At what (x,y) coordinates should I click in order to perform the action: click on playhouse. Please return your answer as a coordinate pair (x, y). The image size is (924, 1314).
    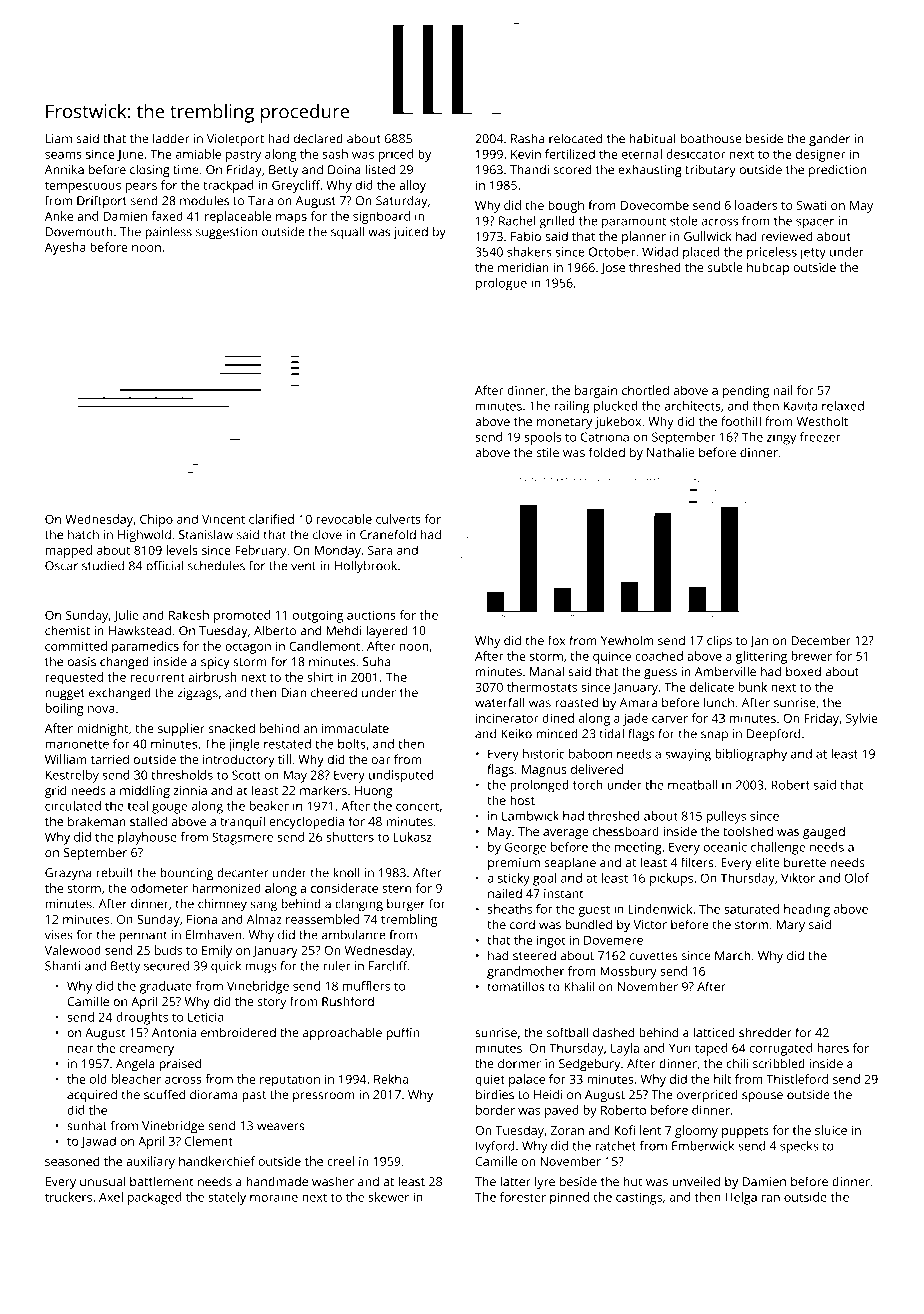
    Looking at the image, I should click on (147, 838).
